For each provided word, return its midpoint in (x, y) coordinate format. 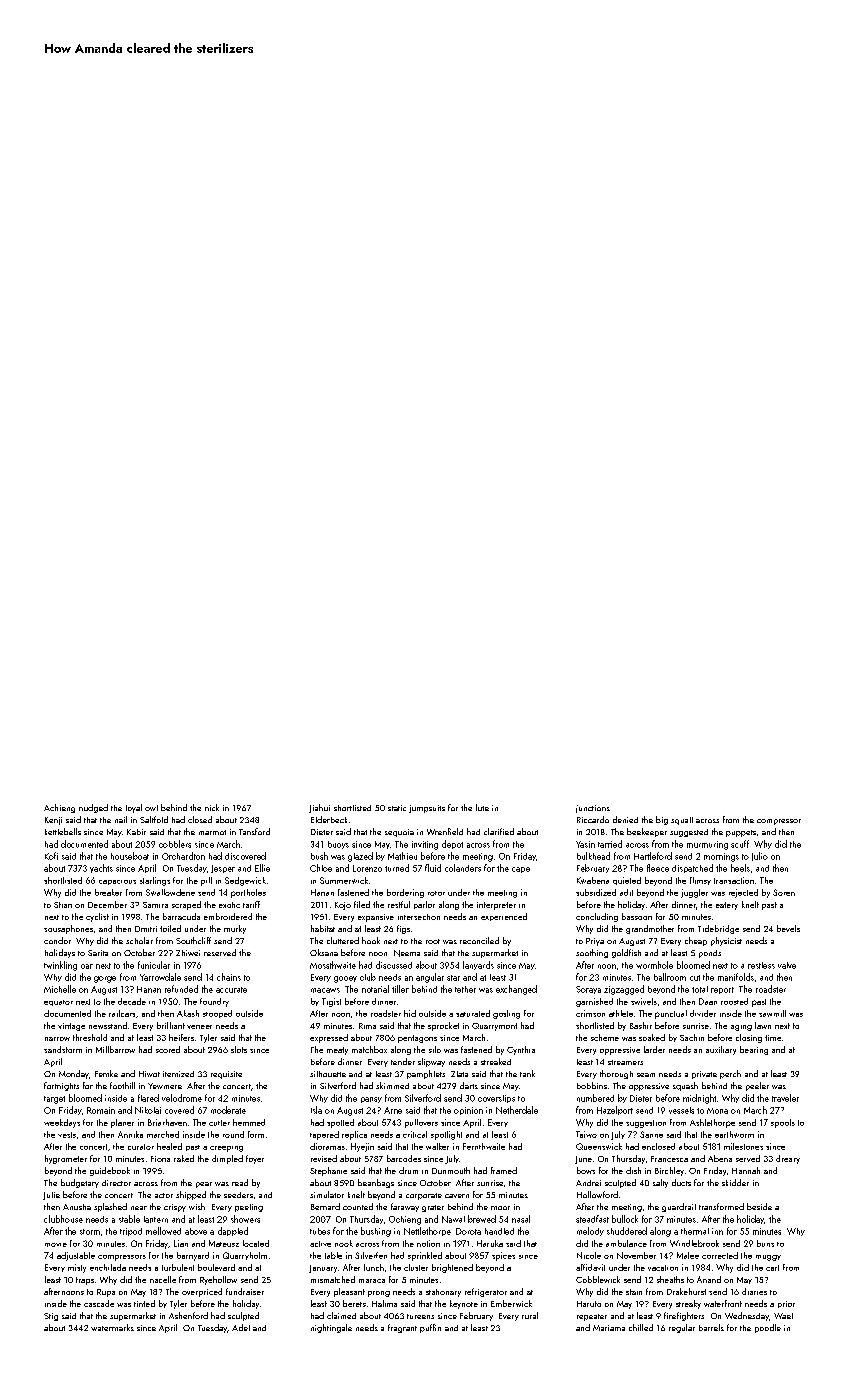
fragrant (402, 1328)
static (397, 808)
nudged (93, 808)
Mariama (609, 1328)
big (662, 820)
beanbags (376, 1183)
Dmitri (146, 929)
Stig (51, 1317)
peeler (757, 1086)
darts (469, 1085)
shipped (191, 1195)
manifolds (736, 977)
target (54, 1100)
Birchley (669, 1171)
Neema (407, 953)
